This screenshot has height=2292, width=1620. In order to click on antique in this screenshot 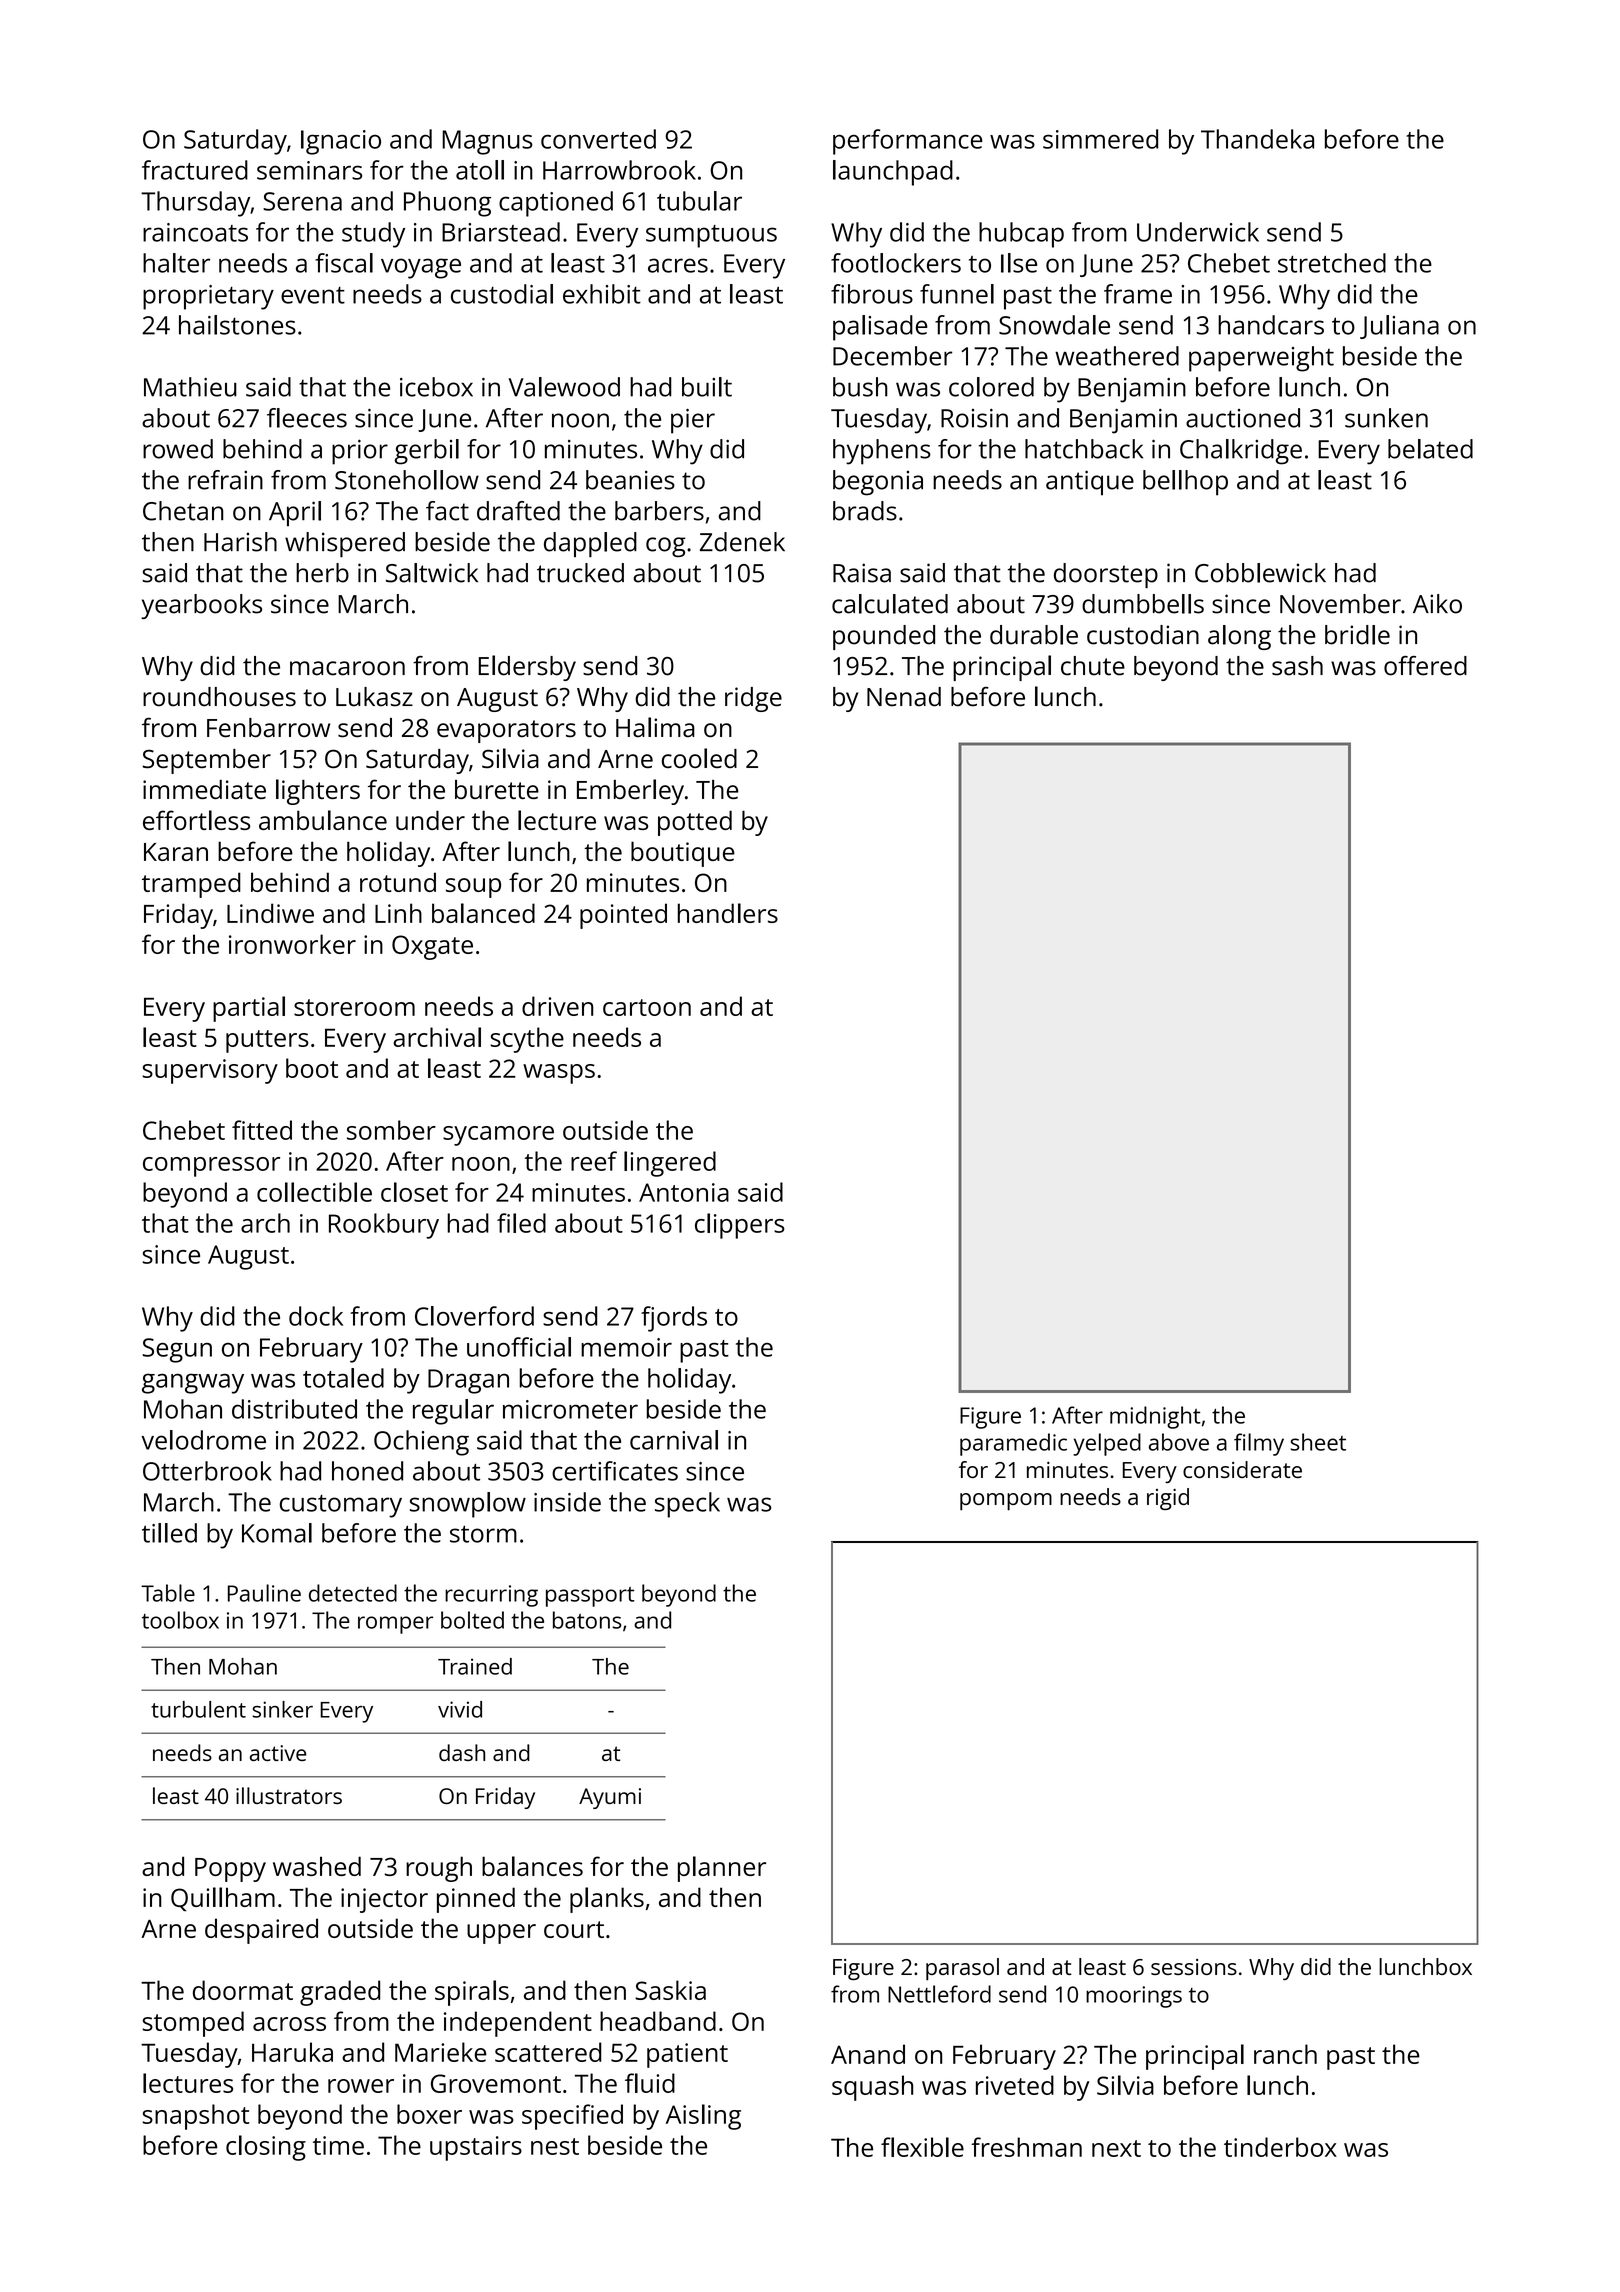, I will do `click(1090, 483)`.
